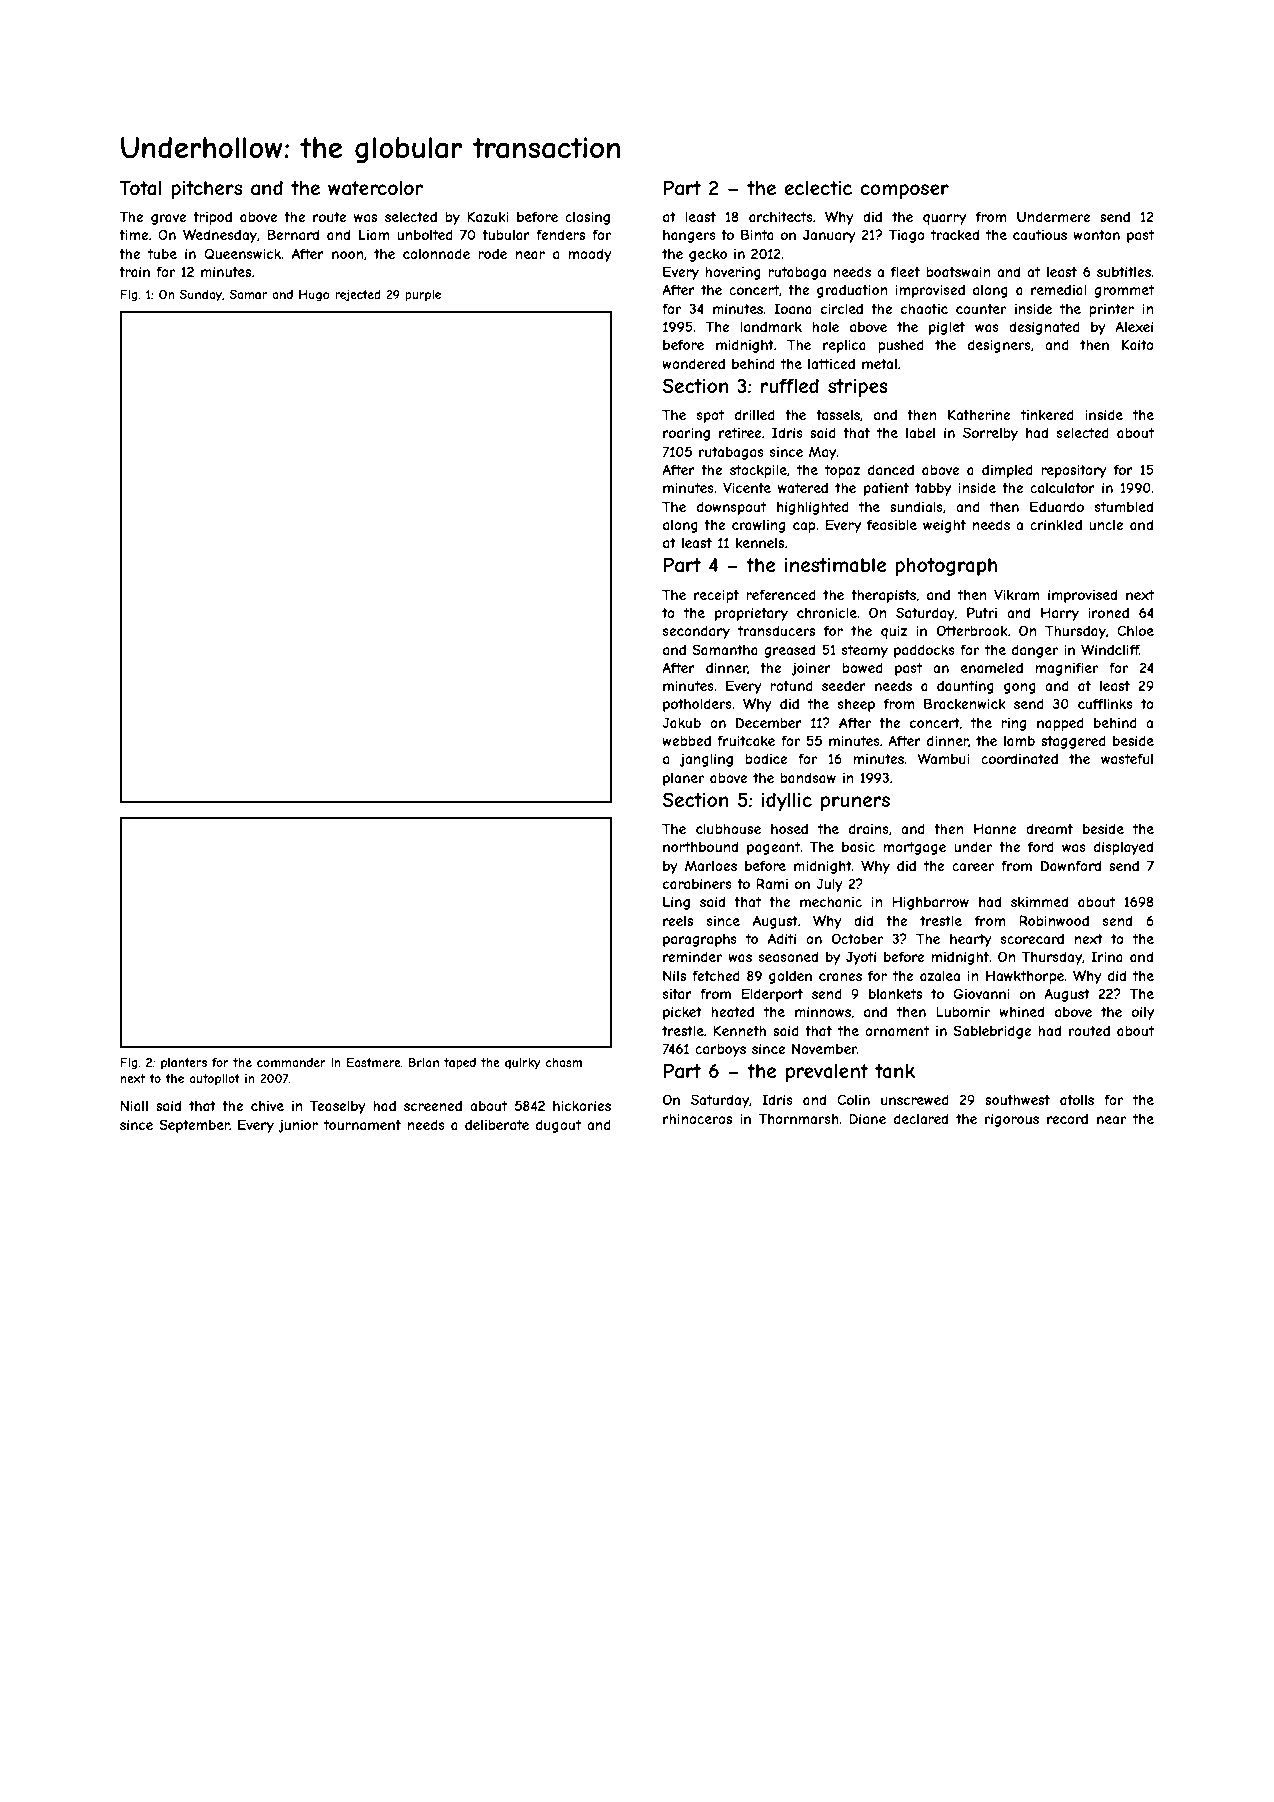  What do you see at coordinates (184, 1064) in the screenshot?
I see `planters` at bounding box center [184, 1064].
